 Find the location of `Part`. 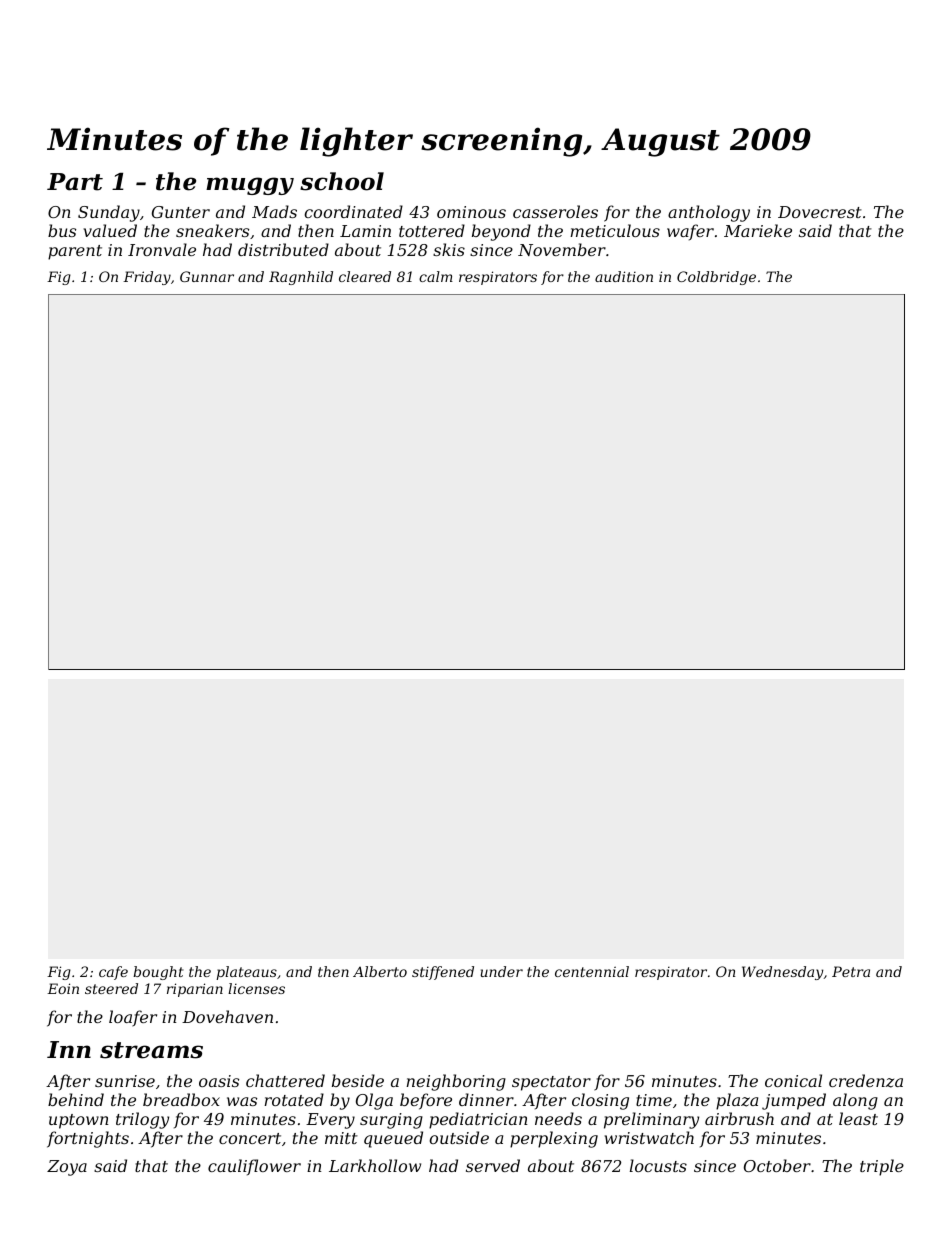

Part is located at coordinates (75, 182).
